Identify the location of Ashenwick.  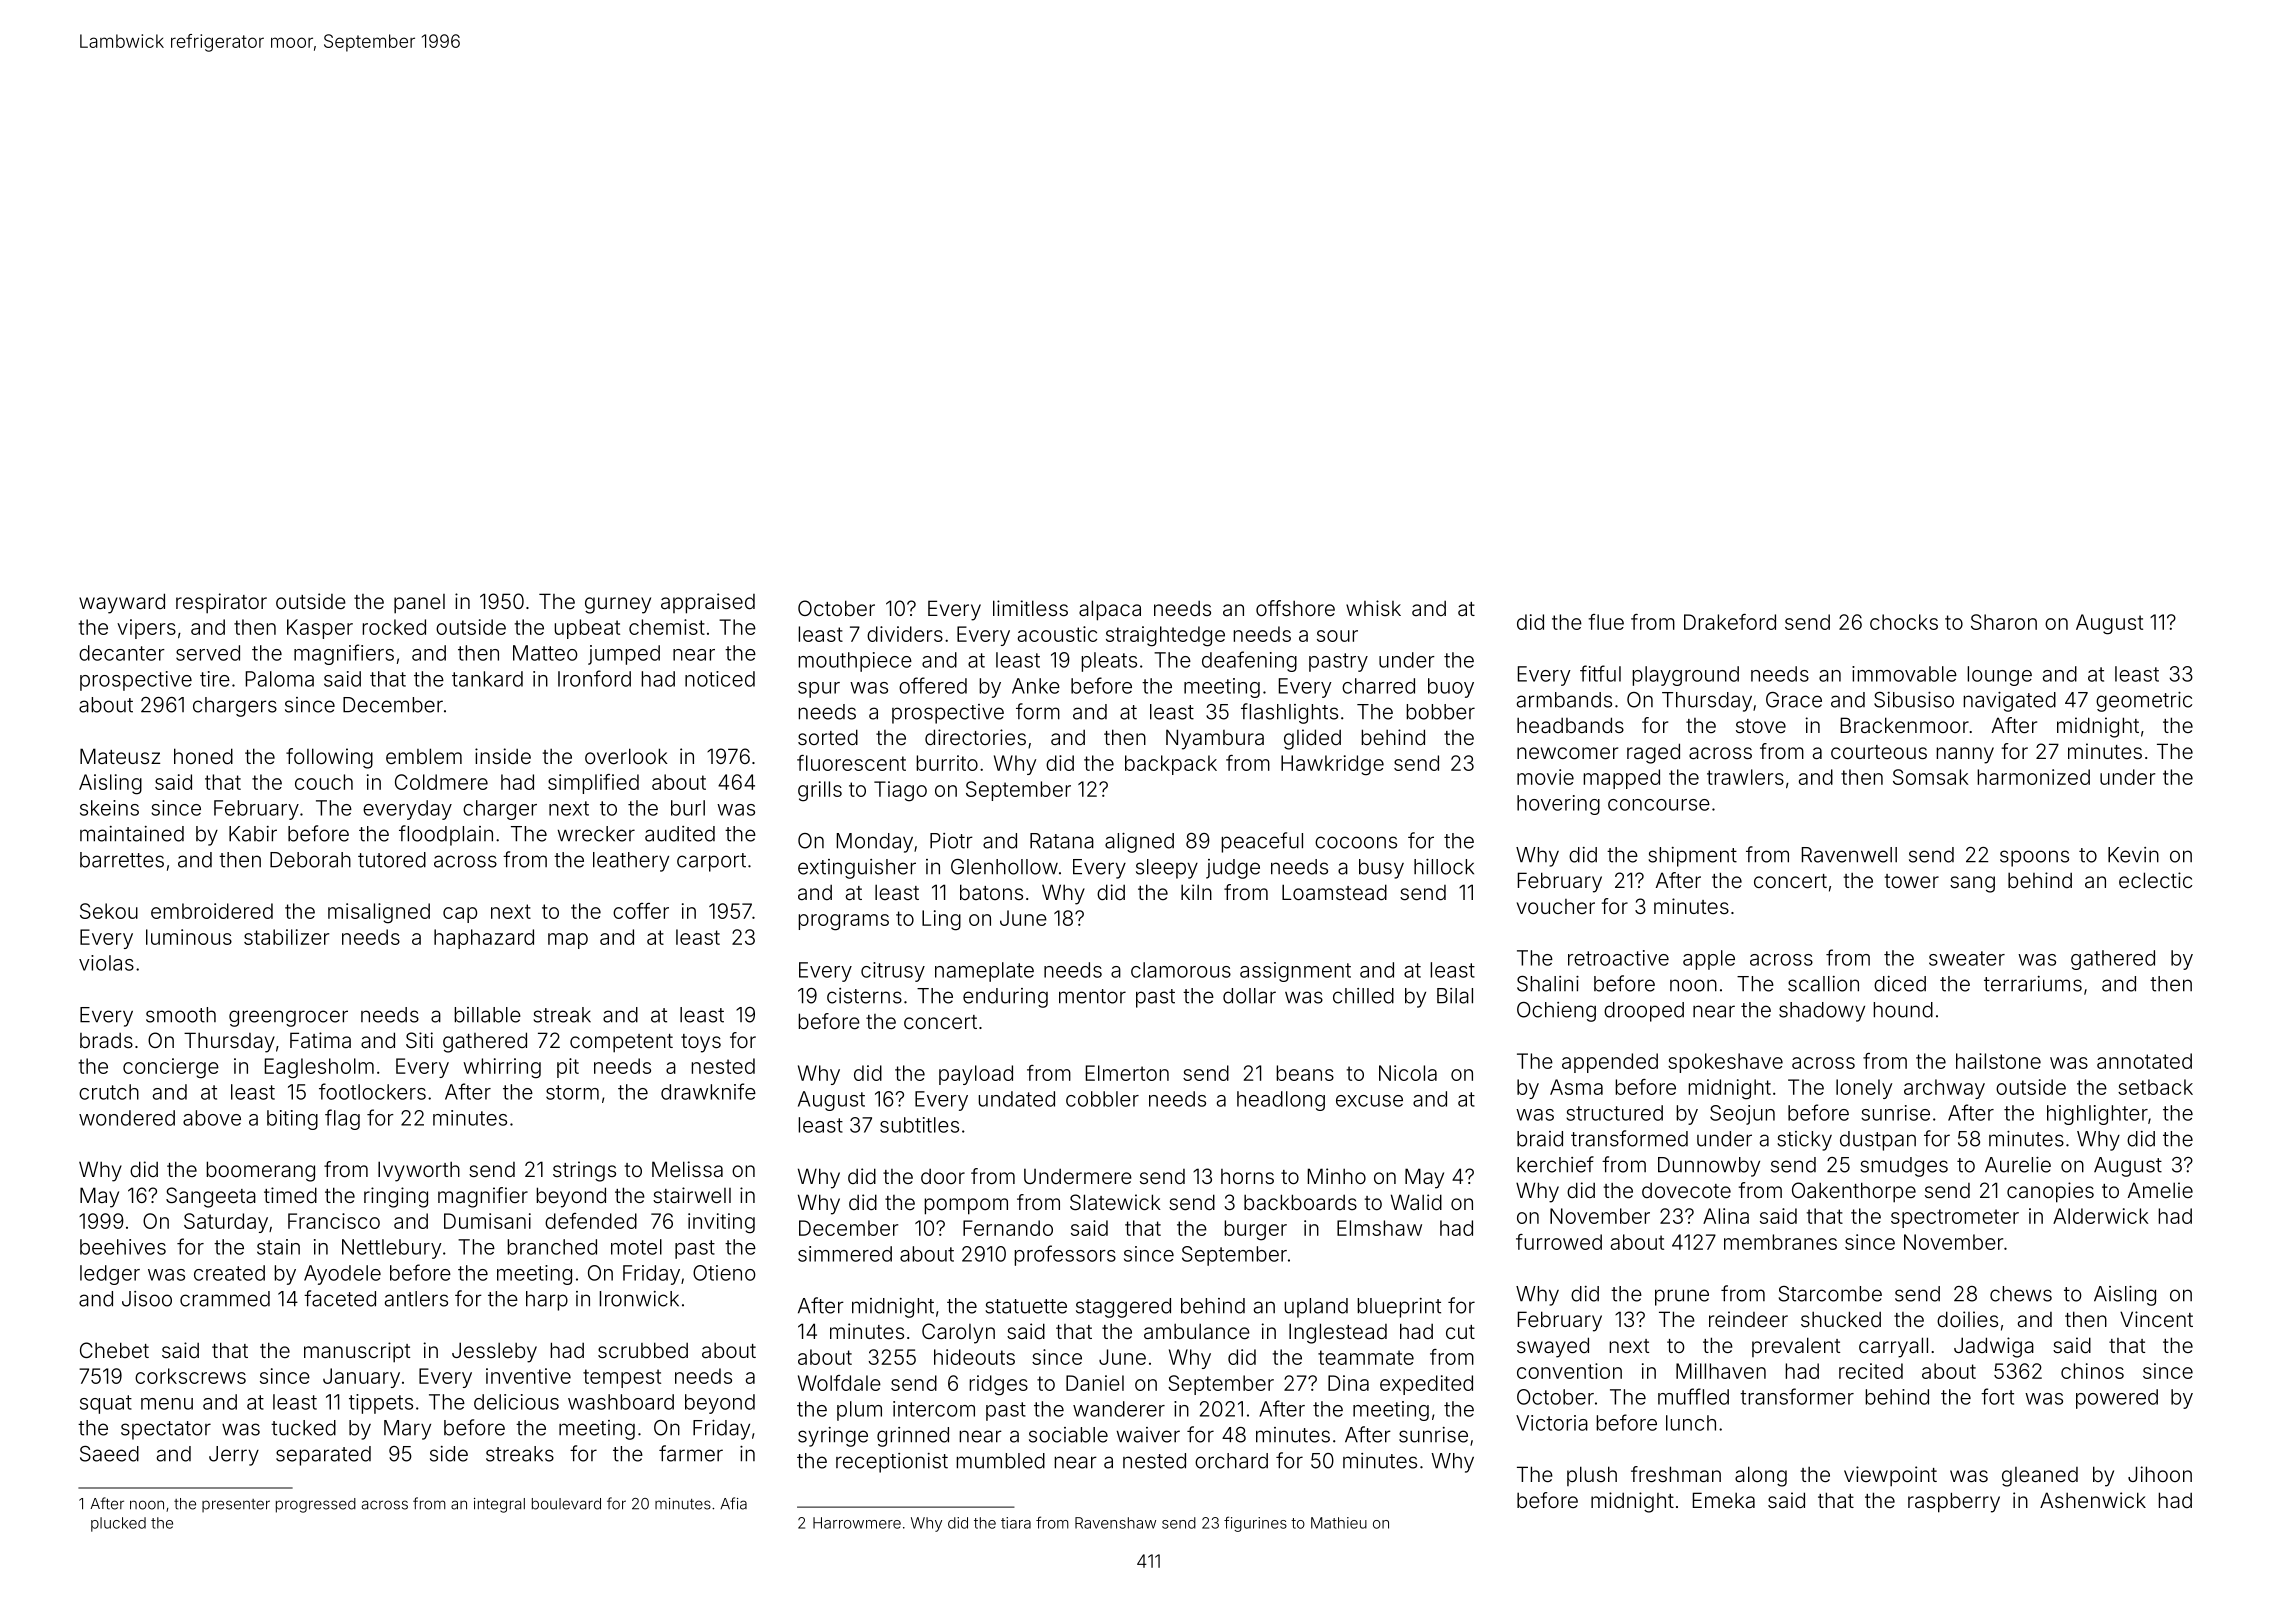
(2093, 1500).
